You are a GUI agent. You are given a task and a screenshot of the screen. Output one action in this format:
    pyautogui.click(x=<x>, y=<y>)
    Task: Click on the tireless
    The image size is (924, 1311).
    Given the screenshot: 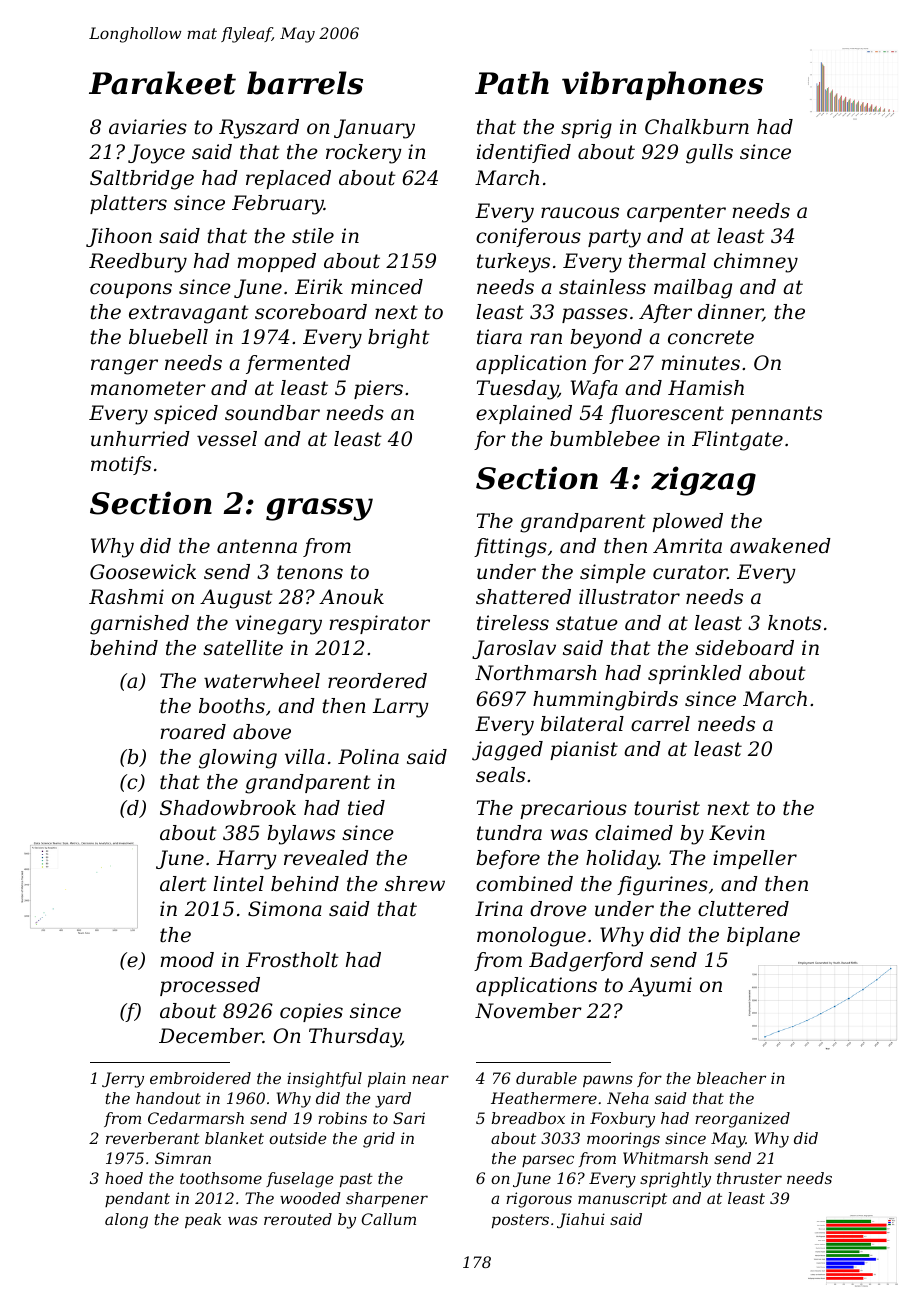 What is the action you would take?
    pyautogui.click(x=513, y=623)
